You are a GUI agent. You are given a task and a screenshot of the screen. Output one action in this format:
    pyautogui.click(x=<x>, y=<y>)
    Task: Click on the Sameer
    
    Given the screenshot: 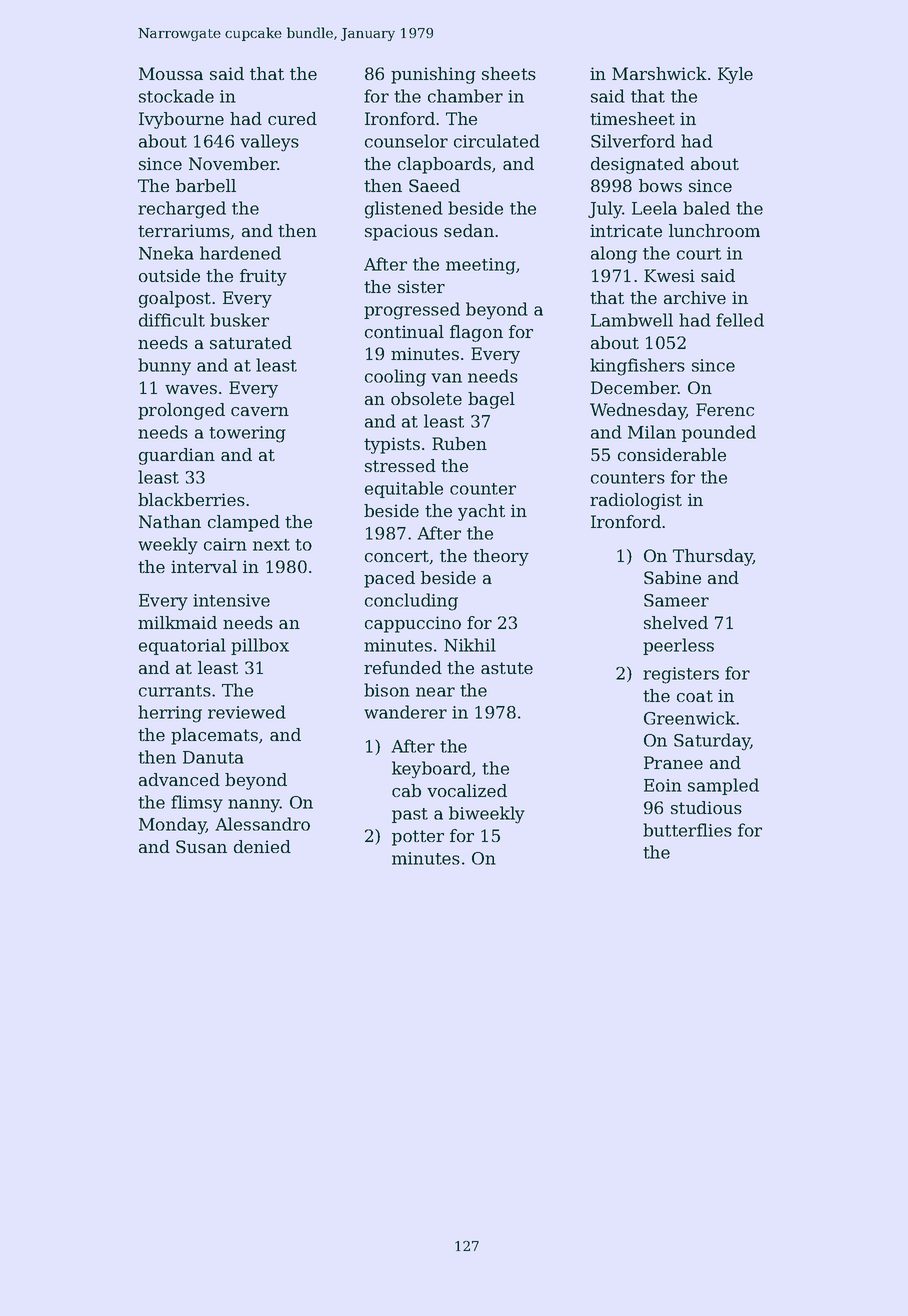 What is the action you would take?
    pyautogui.click(x=676, y=600)
